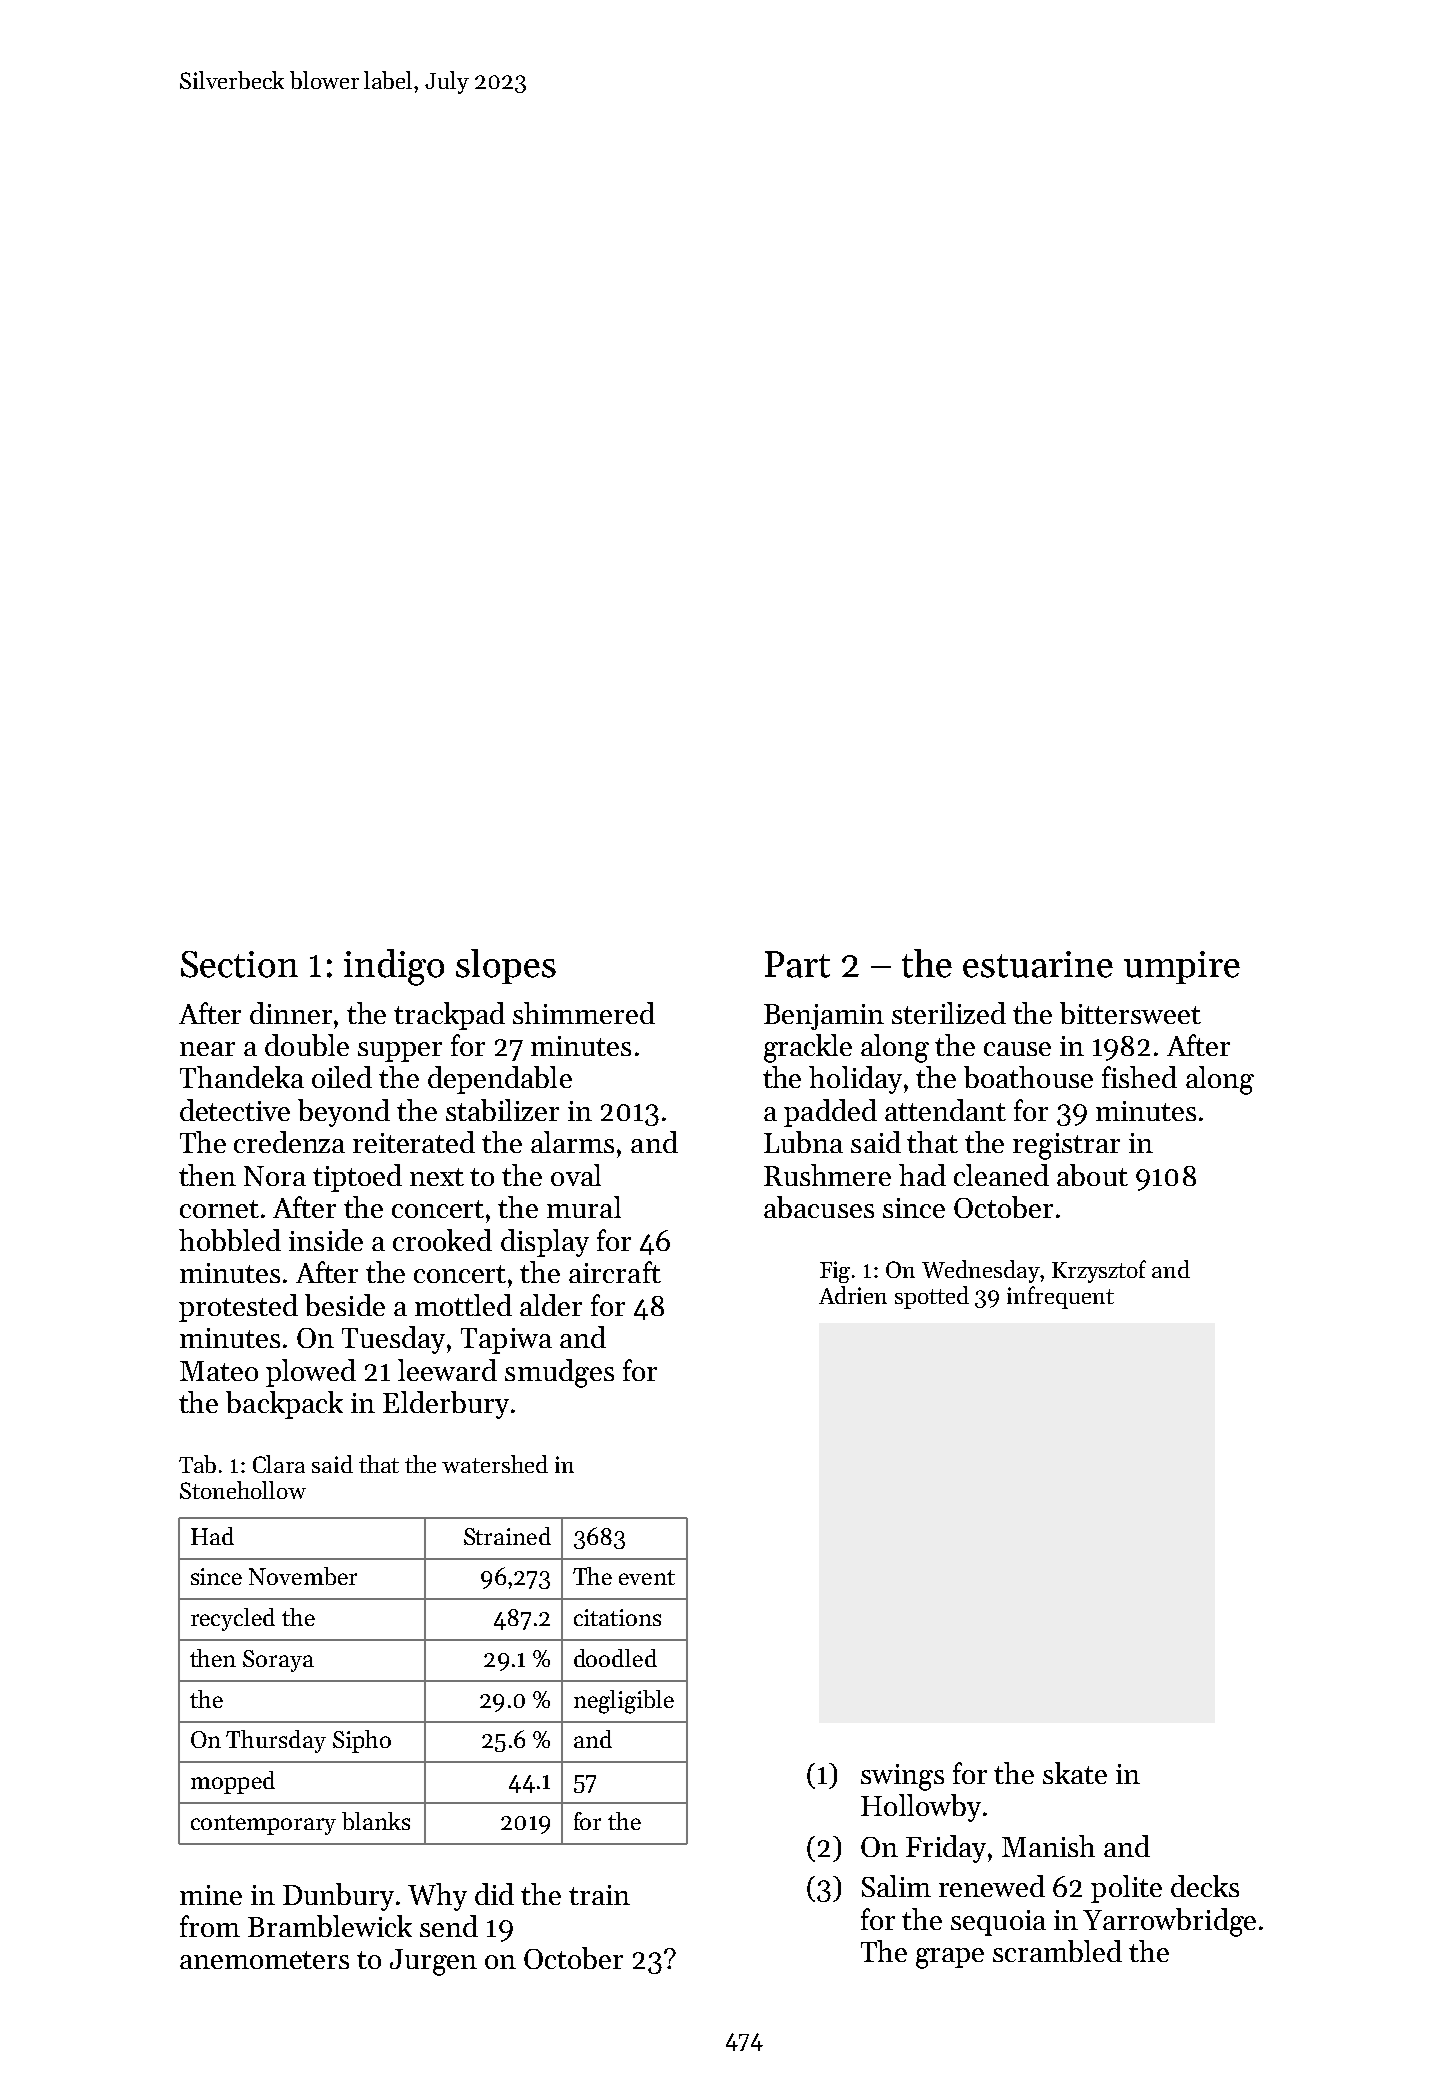 The image size is (1450, 2100). What do you see at coordinates (647, 1577) in the document?
I see `event` at bounding box center [647, 1577].
